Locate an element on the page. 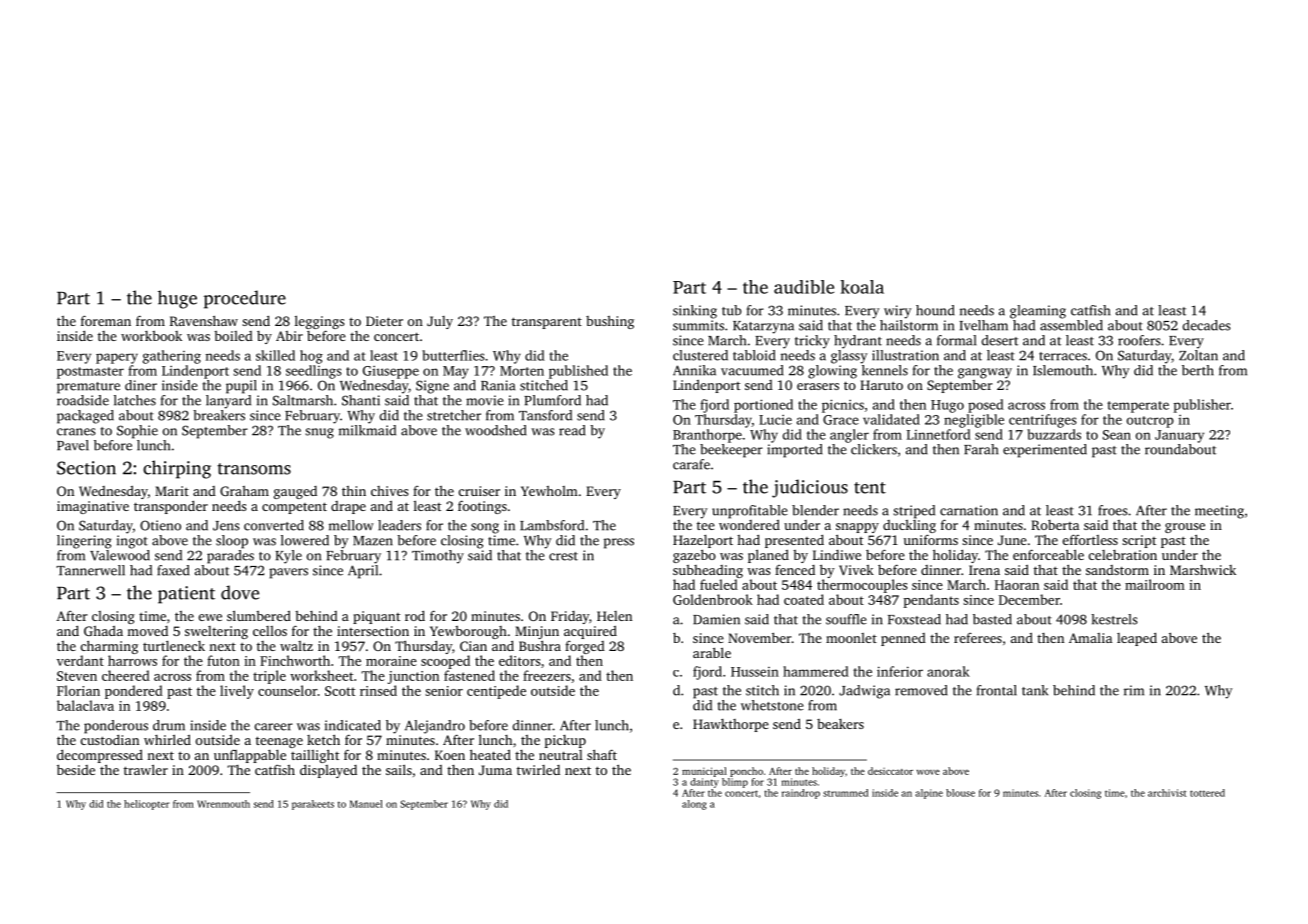 The height and width of the document is (924, 1308). piquant is located at coordinates (376, 617).
